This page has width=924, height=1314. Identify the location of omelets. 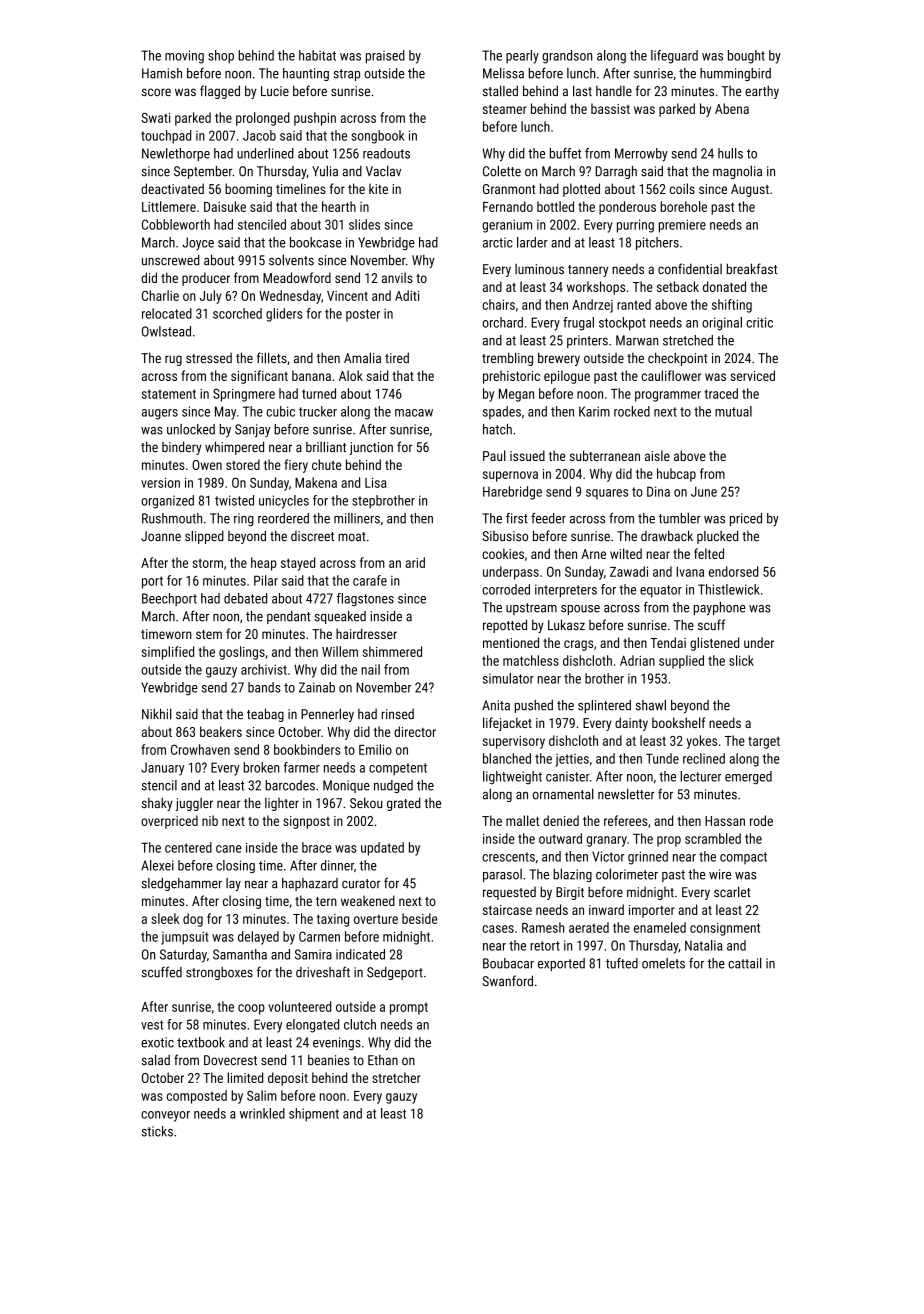
(663, 963).
